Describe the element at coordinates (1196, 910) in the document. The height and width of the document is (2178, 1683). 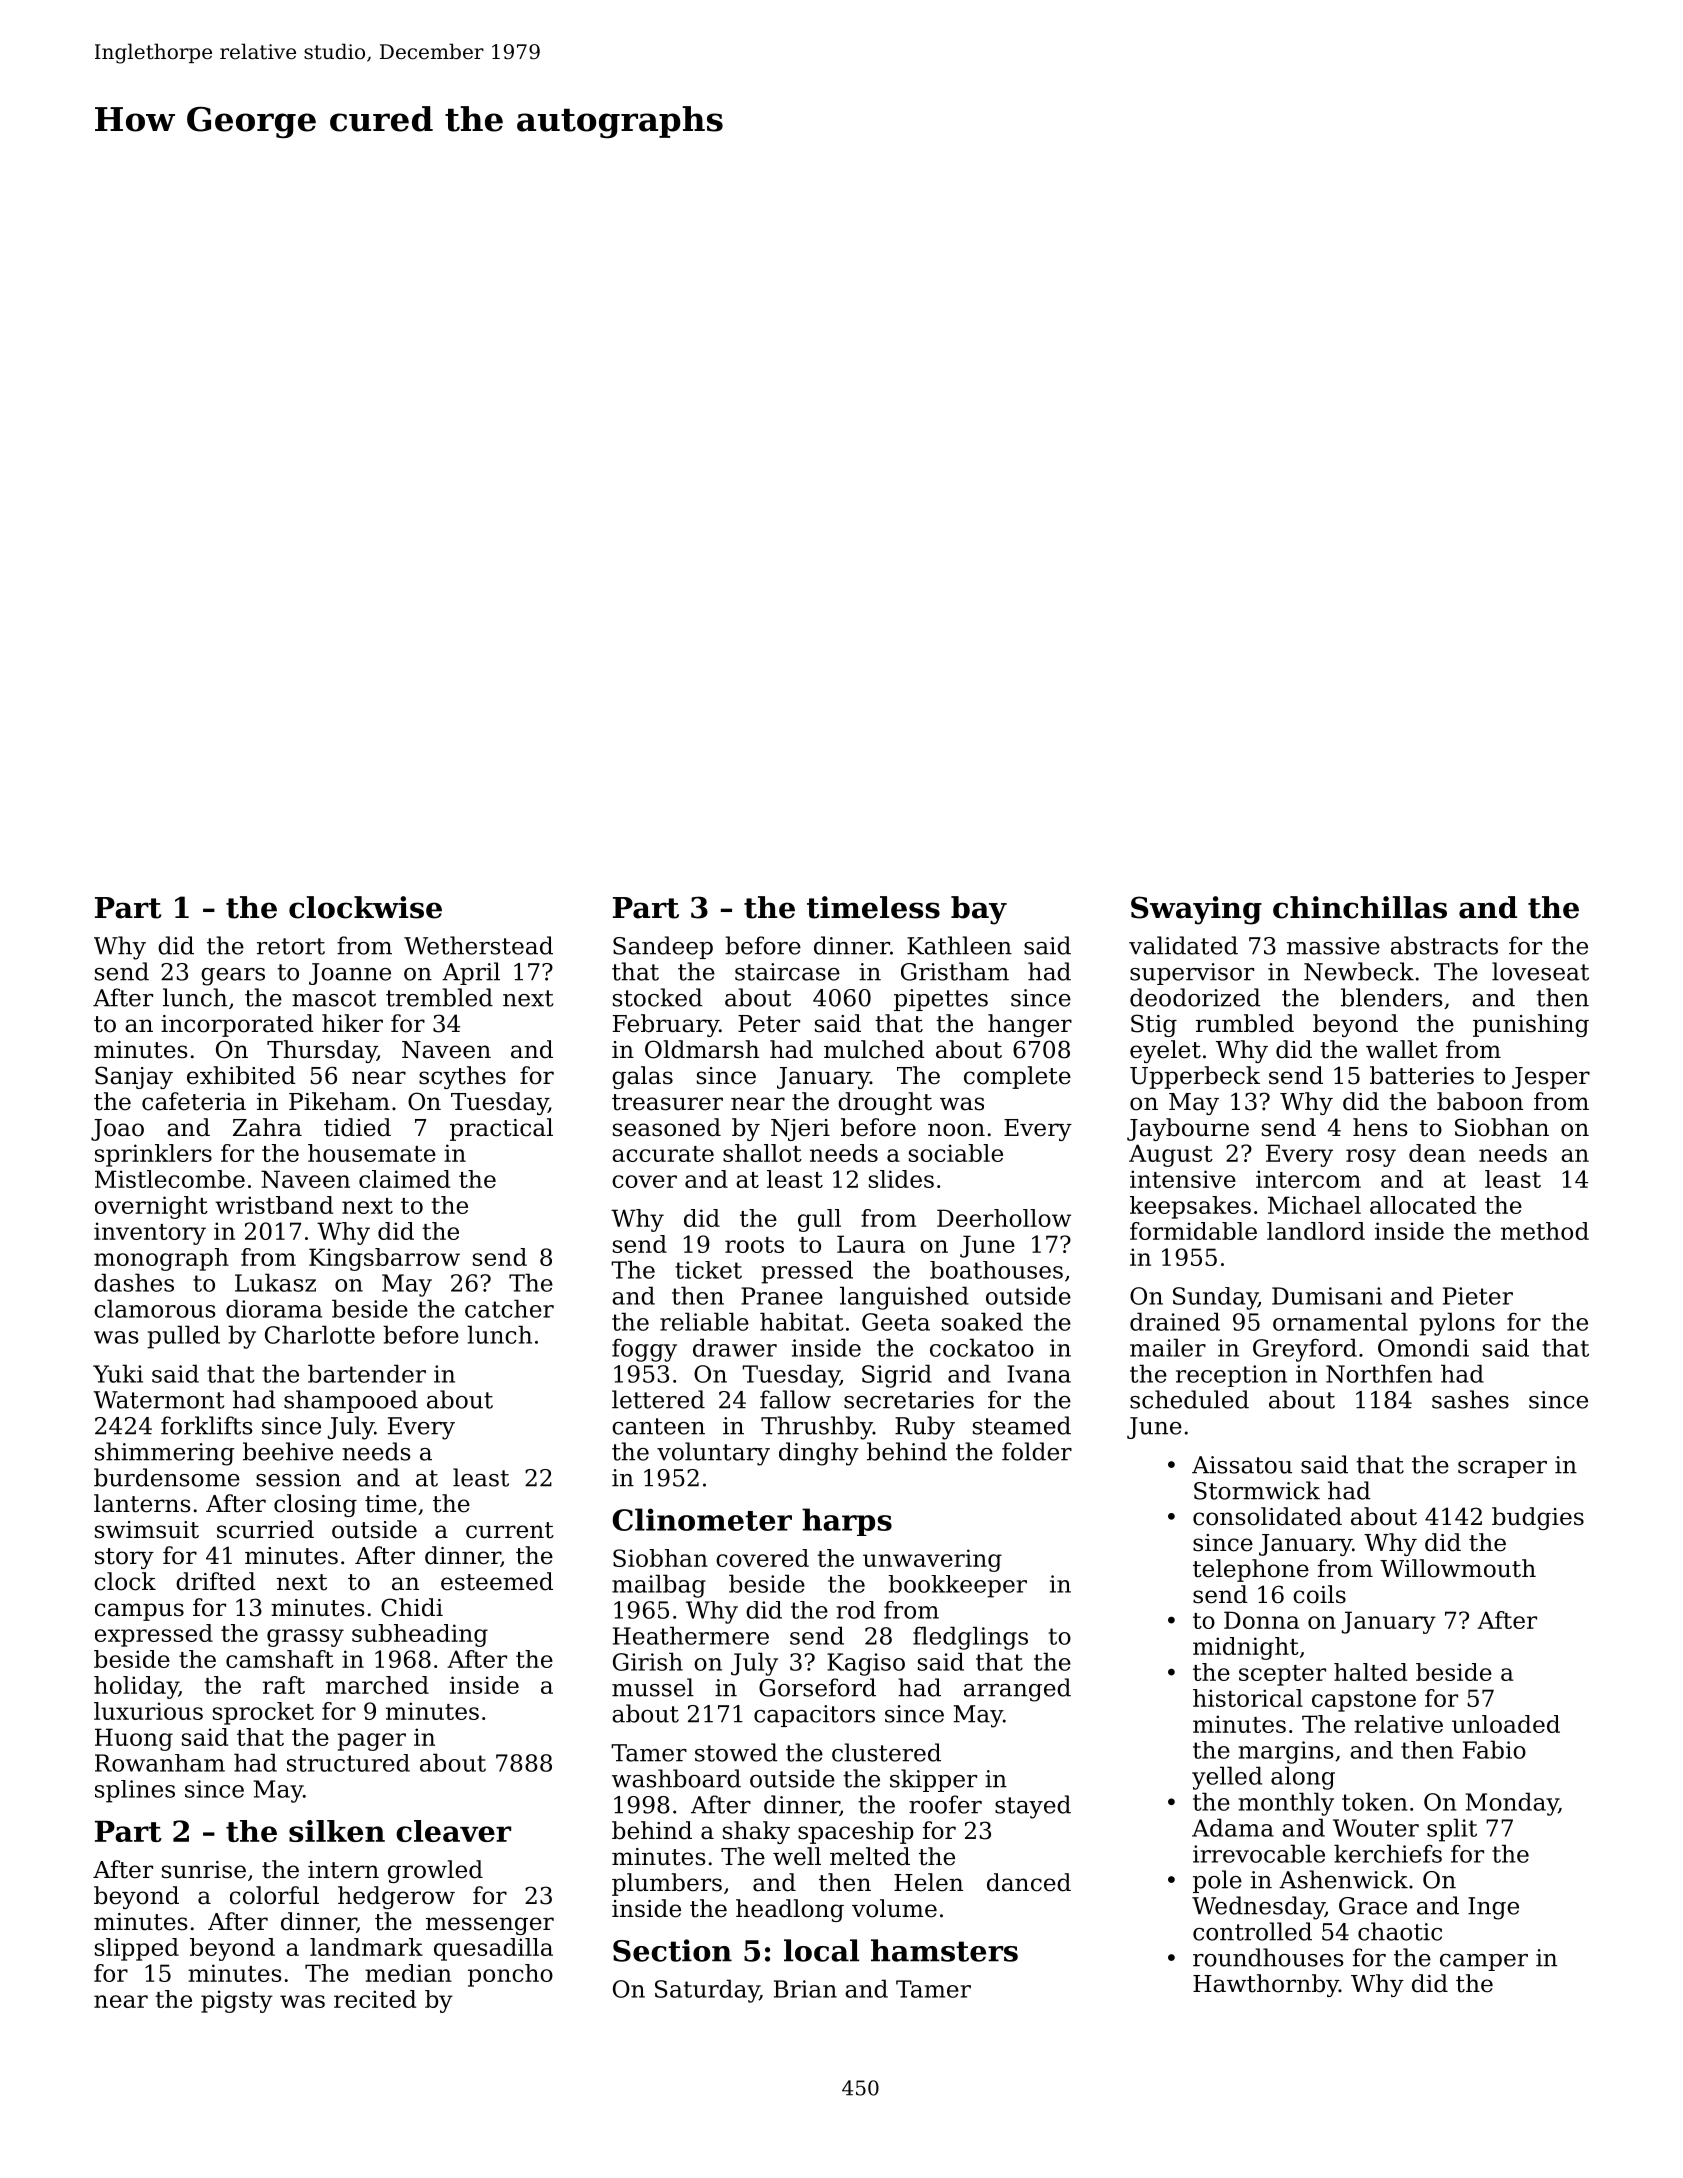
I see `Swaying` at that location.
